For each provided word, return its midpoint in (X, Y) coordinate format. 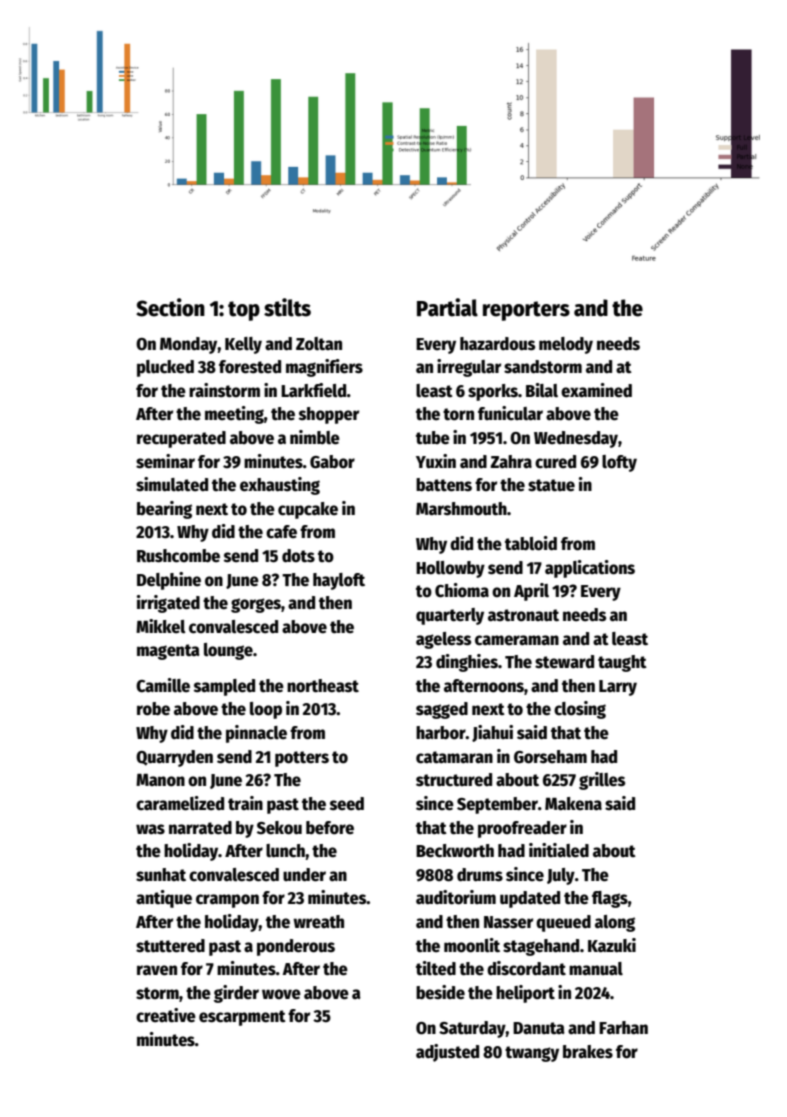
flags (610, 899)
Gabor (332, 462)
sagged (442, 710)
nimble (315, 437)
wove (281, 994)
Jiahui (492, 733)
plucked (165, 368)
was (150, 829)
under (304, 875)
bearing (164, 510)
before (330, 828)
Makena (573, 804)
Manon (160, 780)
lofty (619, 463)
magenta (168, 652)
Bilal (542, 390)
